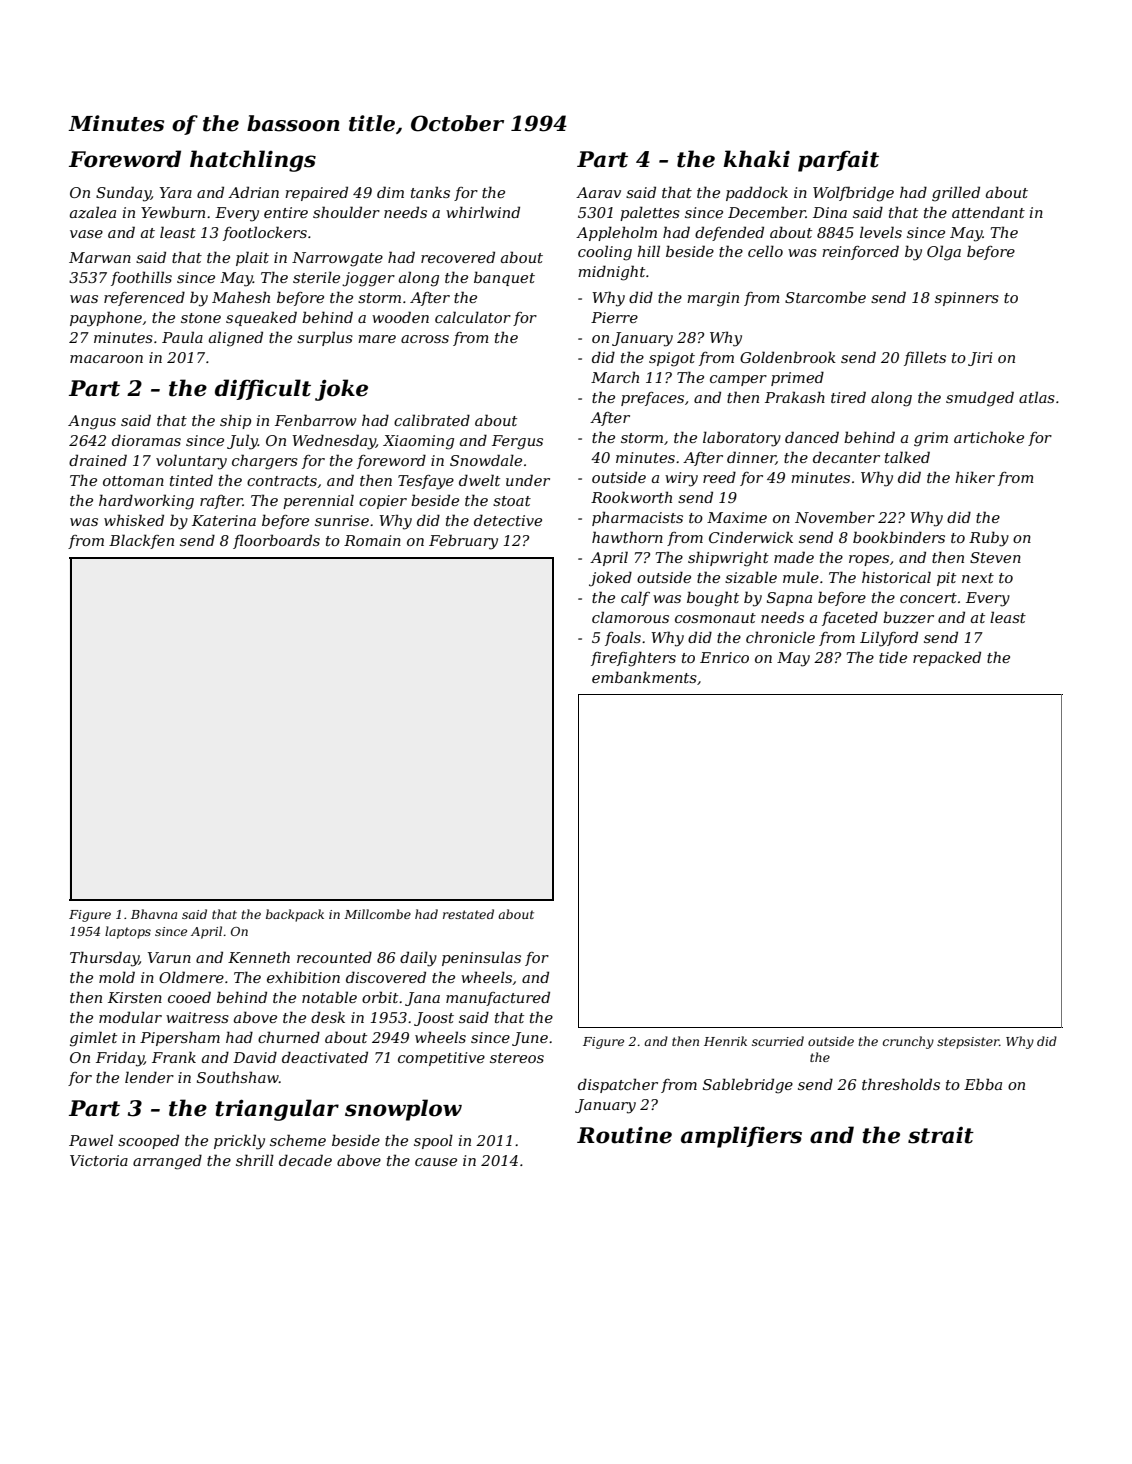  What do you see at coordinates (611, 273) in the screenshot?
I see `midnight` at bounding box center [611, 273].
